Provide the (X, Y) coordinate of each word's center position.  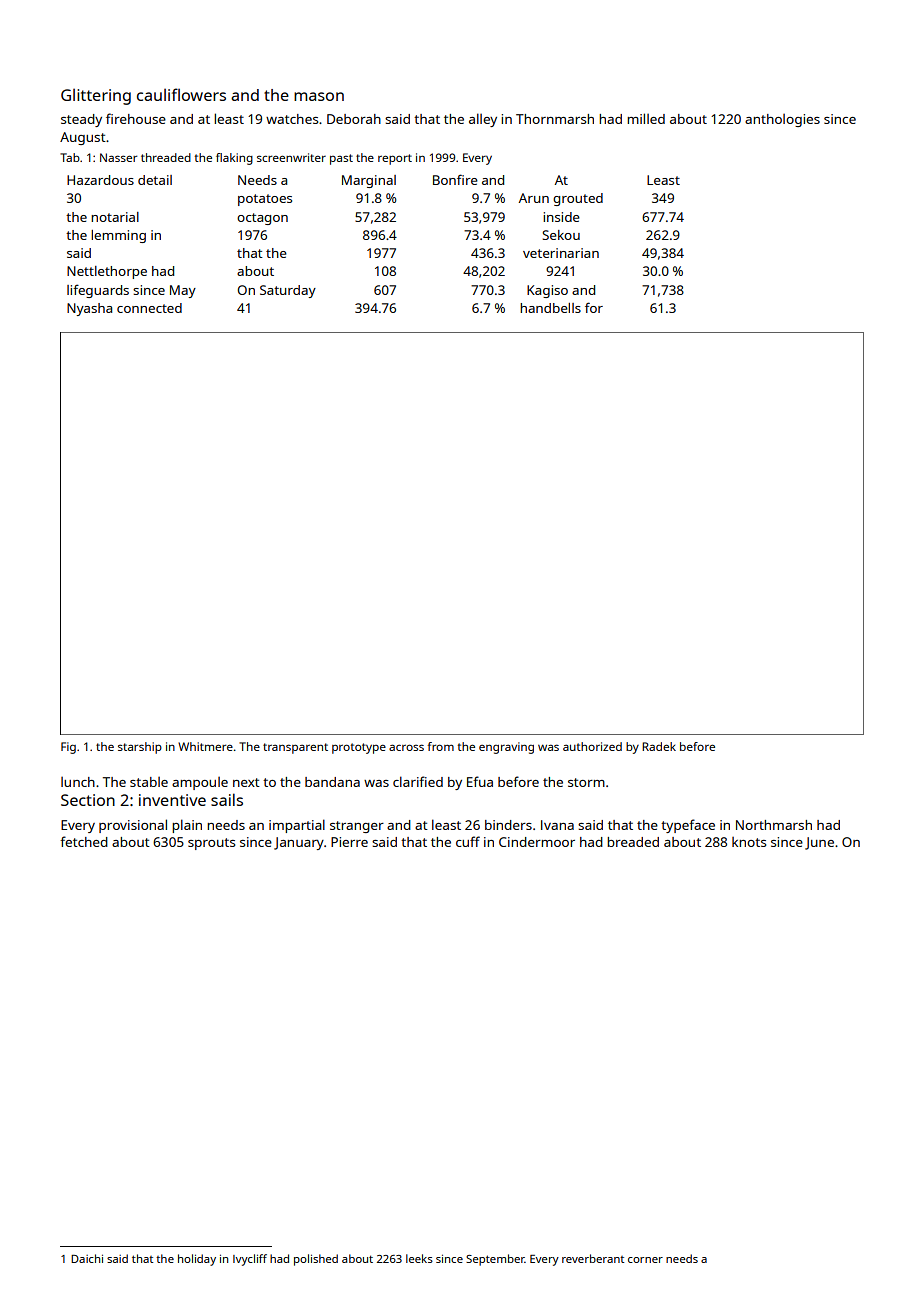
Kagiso (547, 291)
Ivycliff (250, 1260)
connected (149, 308)
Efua (480, 781)
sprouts (211, 844)
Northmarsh (774, 825)
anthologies (782, 120)
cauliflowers (181, 94)
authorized (592, 746)
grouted (578, 199)
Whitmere (205, 746)
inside (561, 217)
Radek (659, 746)
